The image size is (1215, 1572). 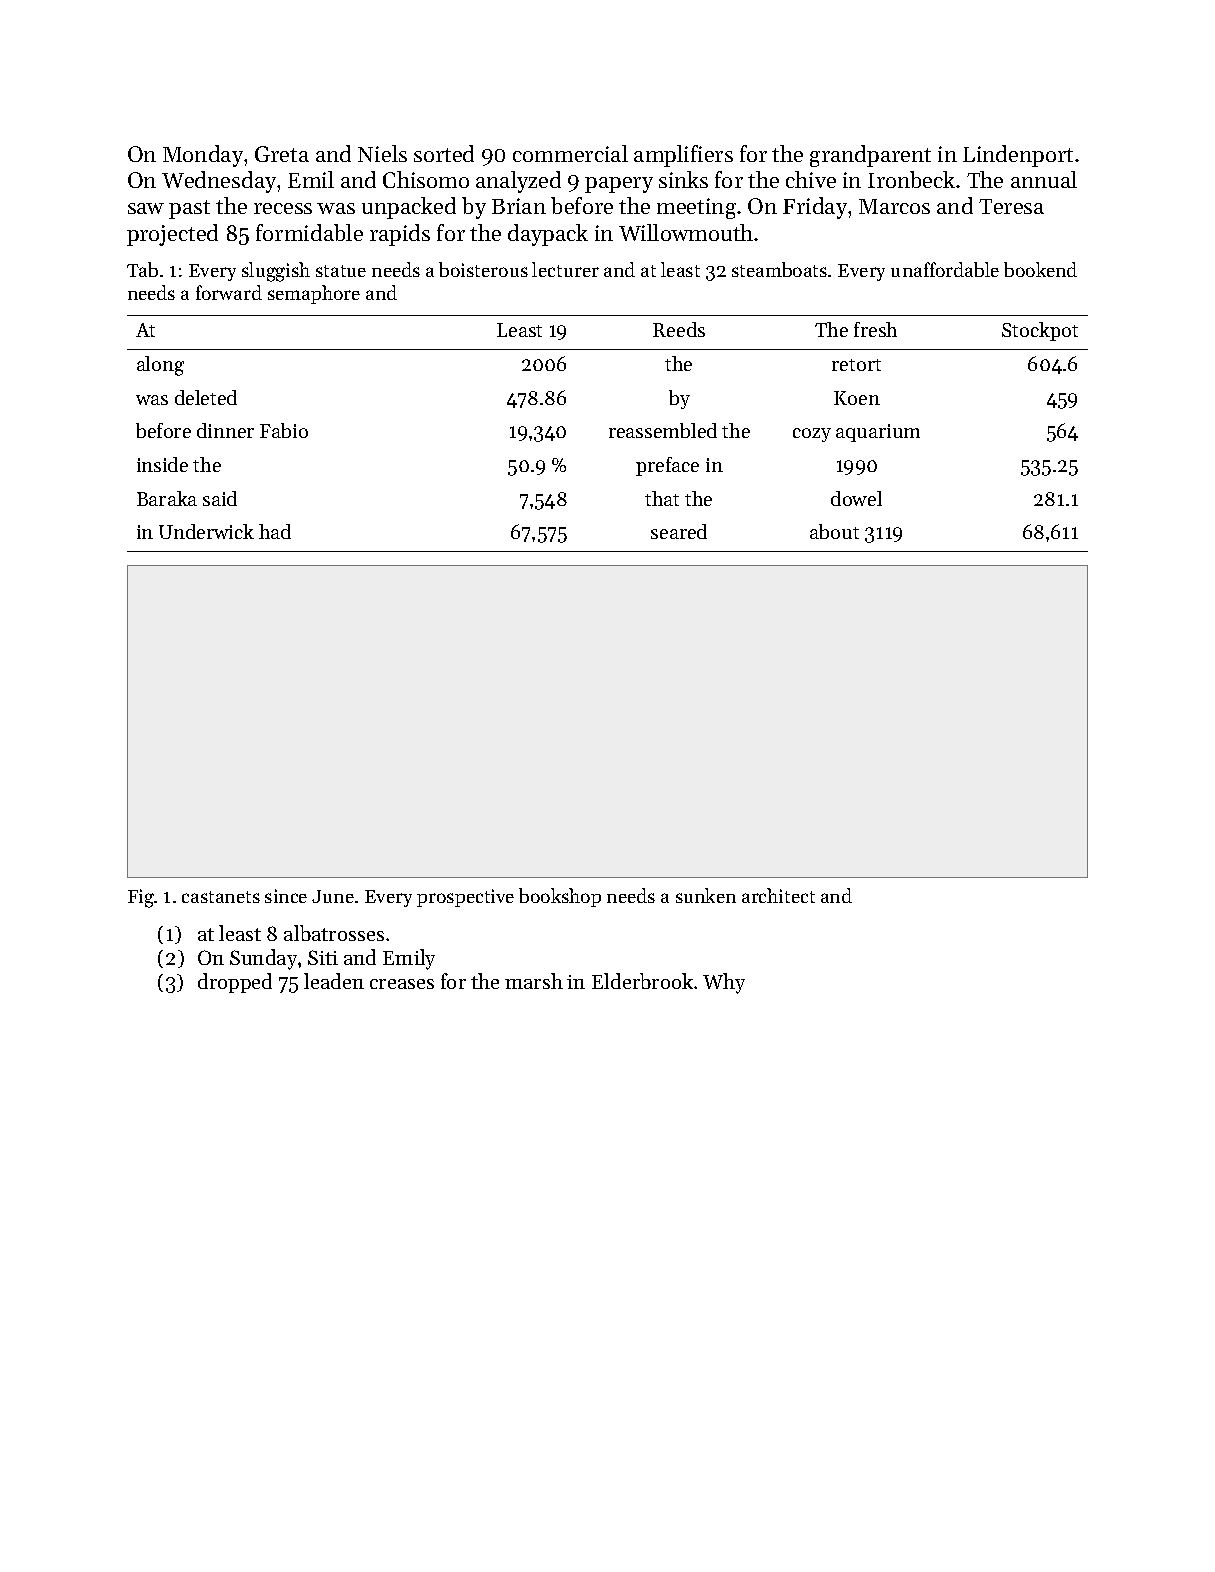 What do you see at coordinates (341, 271) in the screenshot?
I see `statue` at bounding box center [341, 271].
